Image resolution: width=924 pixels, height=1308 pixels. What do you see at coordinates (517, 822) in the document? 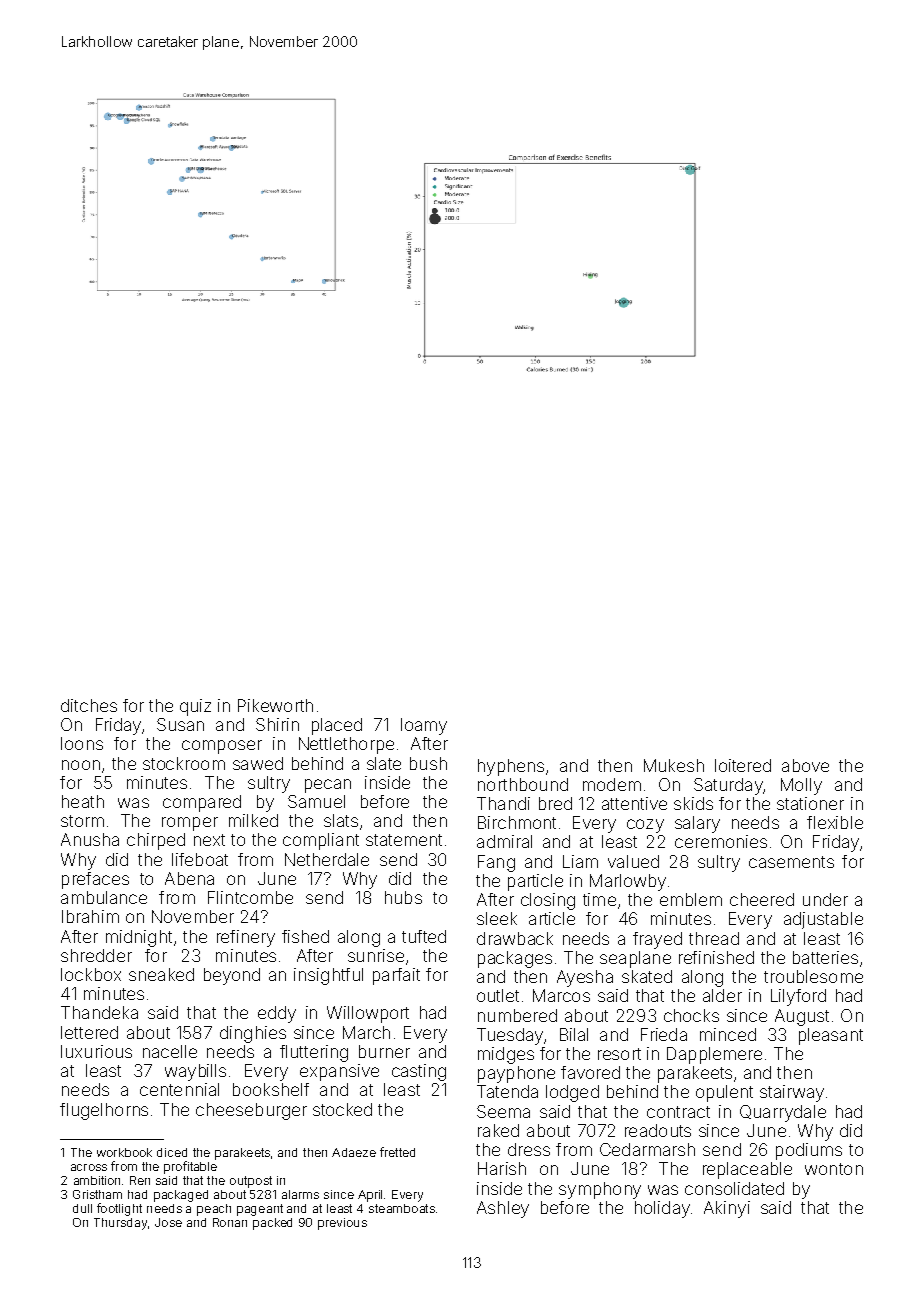
I see `Birchmont` at bounding box center [517, 822].
